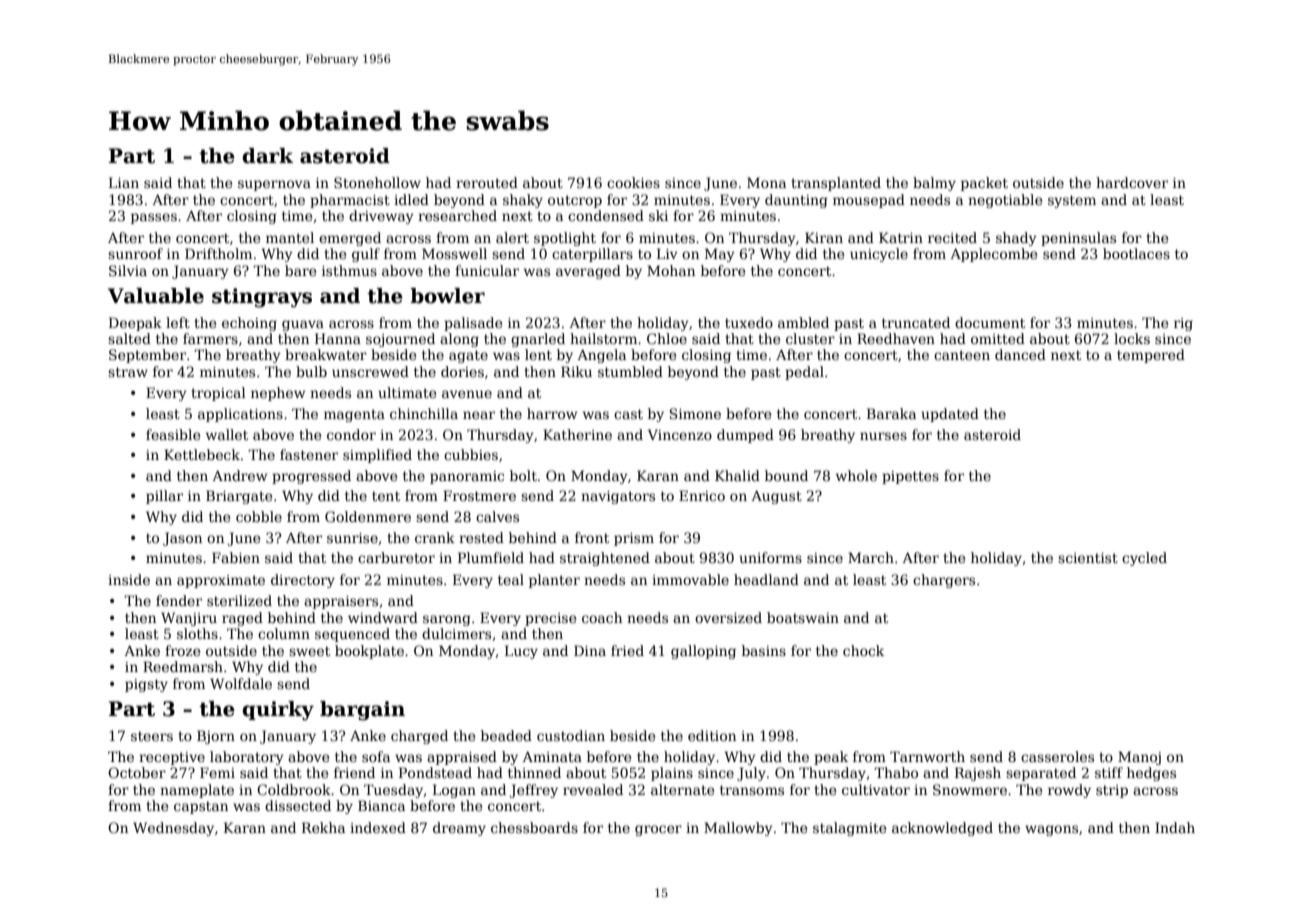  Describe the element at coordinates (944, 581) in the screenshot. I see `chargers` at that location.
